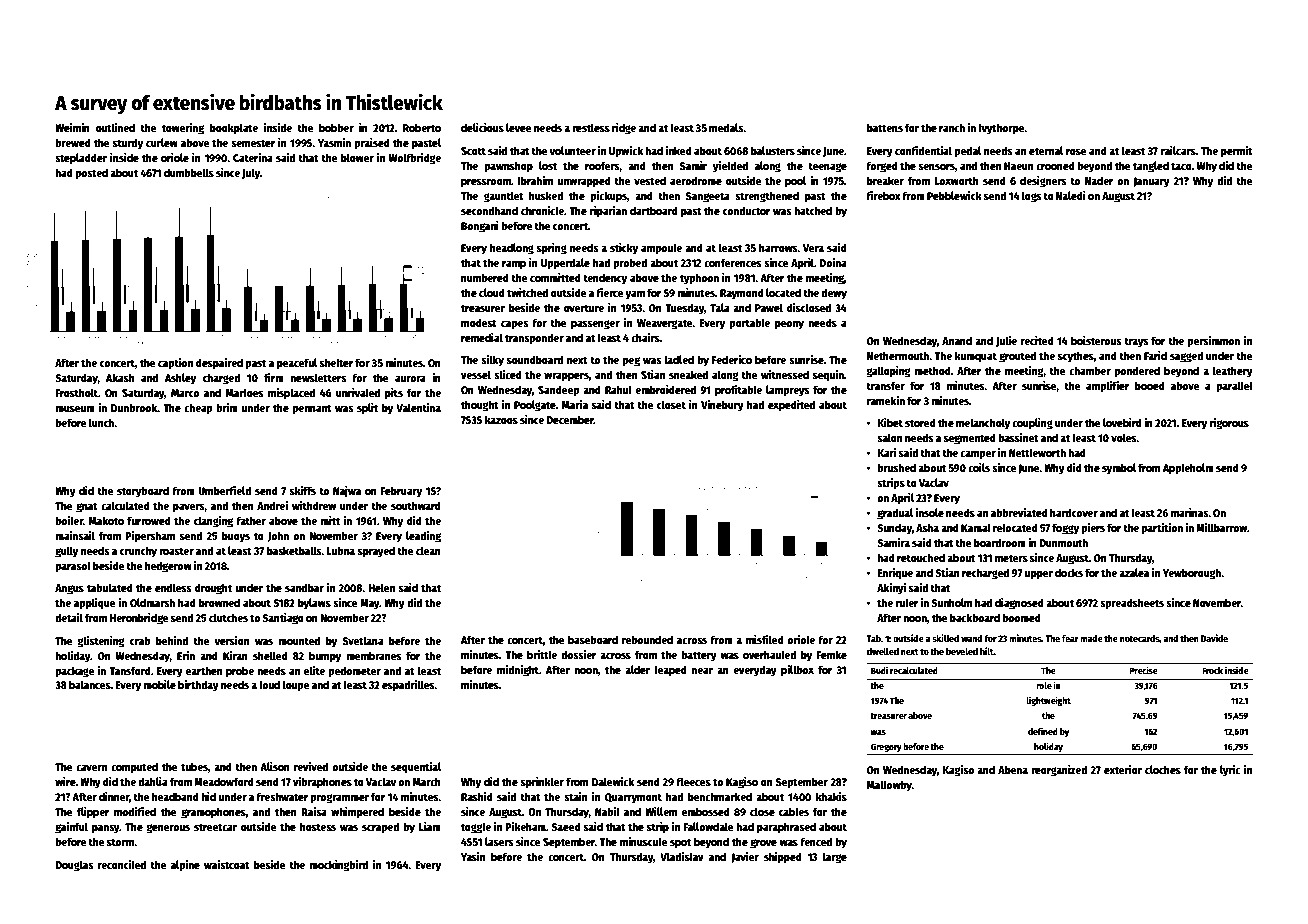  What do you see at coordinates (134, 768) in the screenshot?
I see `computed` at bounding box center [134, 768].
